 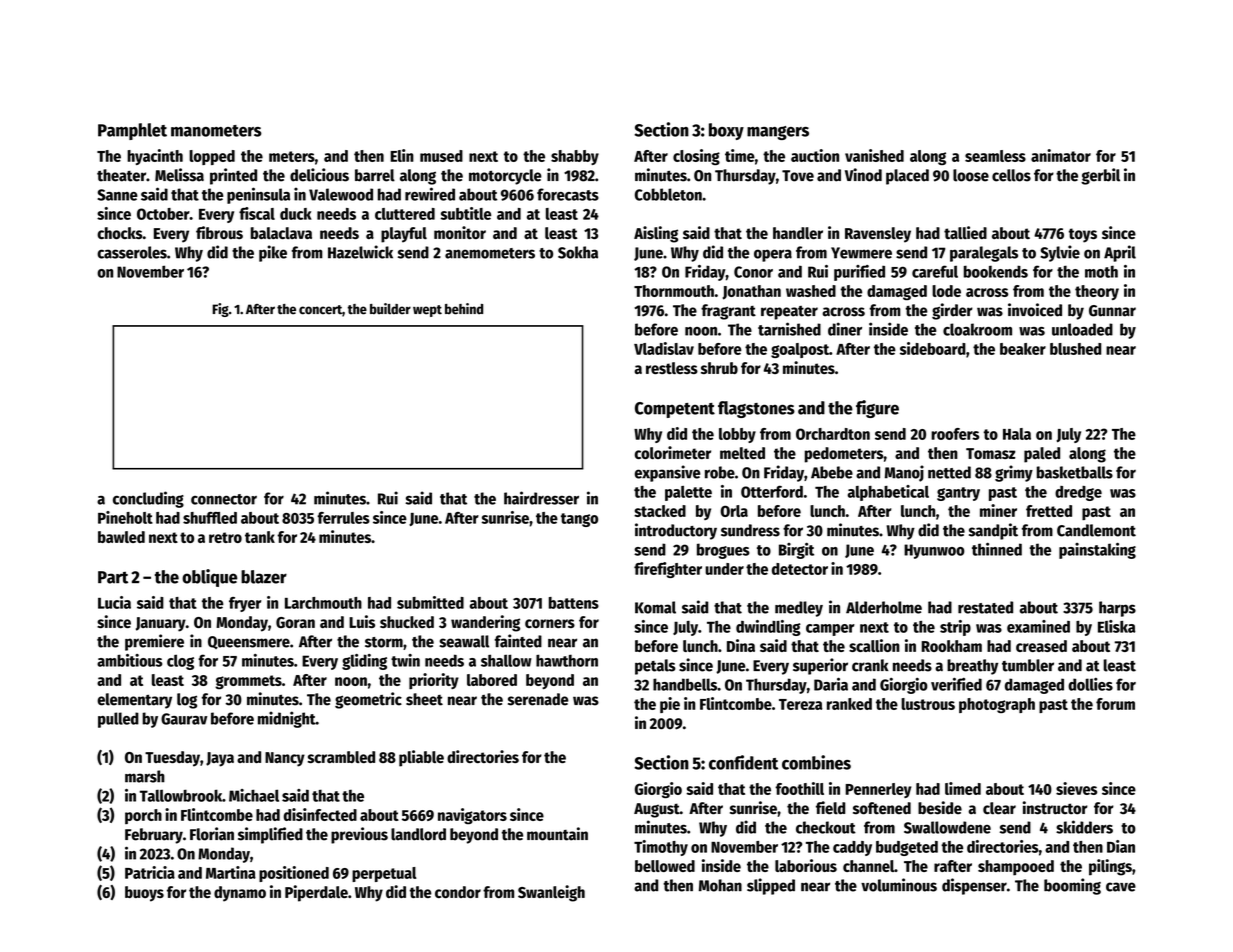 I want to click on mangers, so click(x=778, y=133).
